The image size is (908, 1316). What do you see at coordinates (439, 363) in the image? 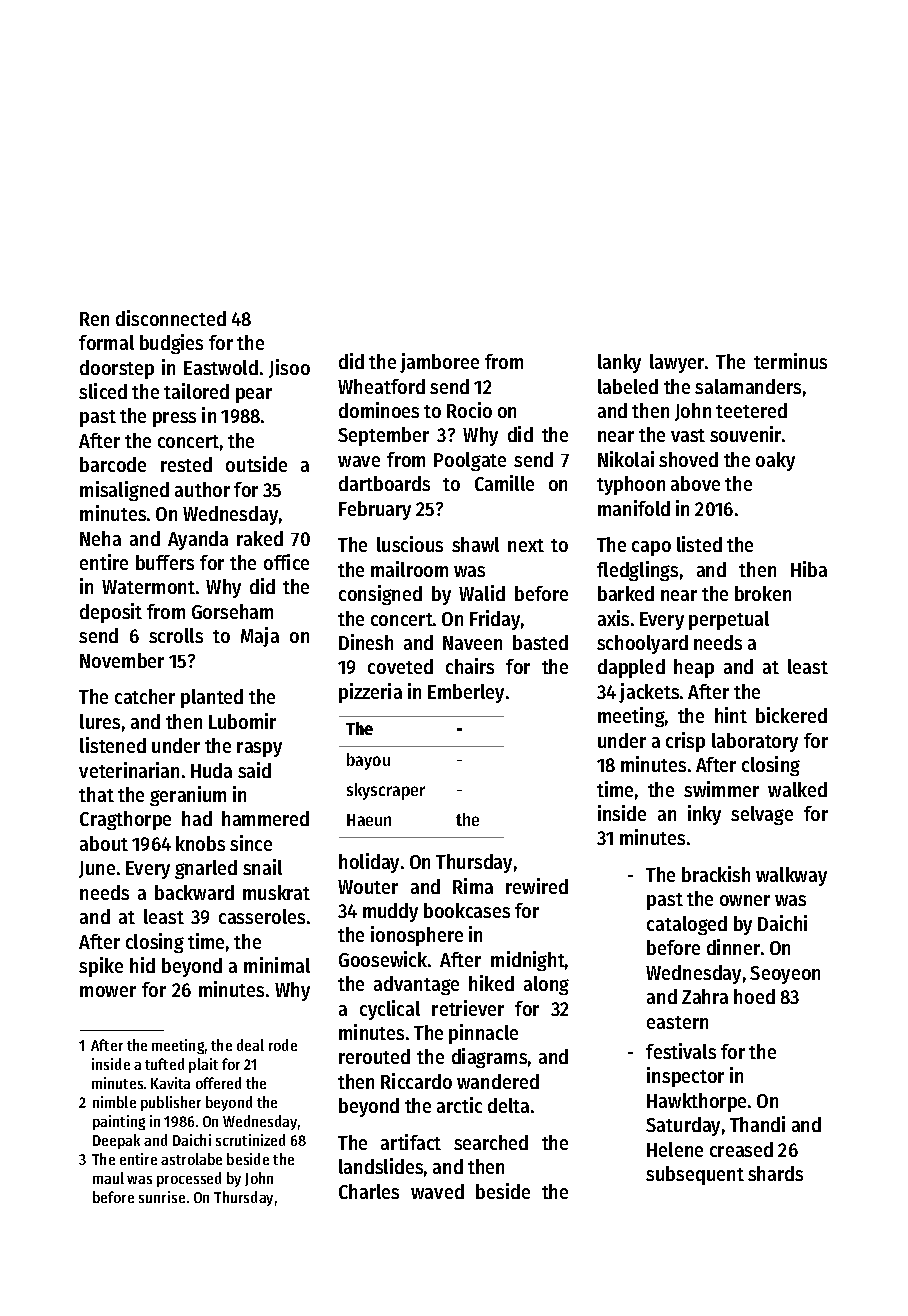
I see `jamboree` at bounding box center [439, 363].
